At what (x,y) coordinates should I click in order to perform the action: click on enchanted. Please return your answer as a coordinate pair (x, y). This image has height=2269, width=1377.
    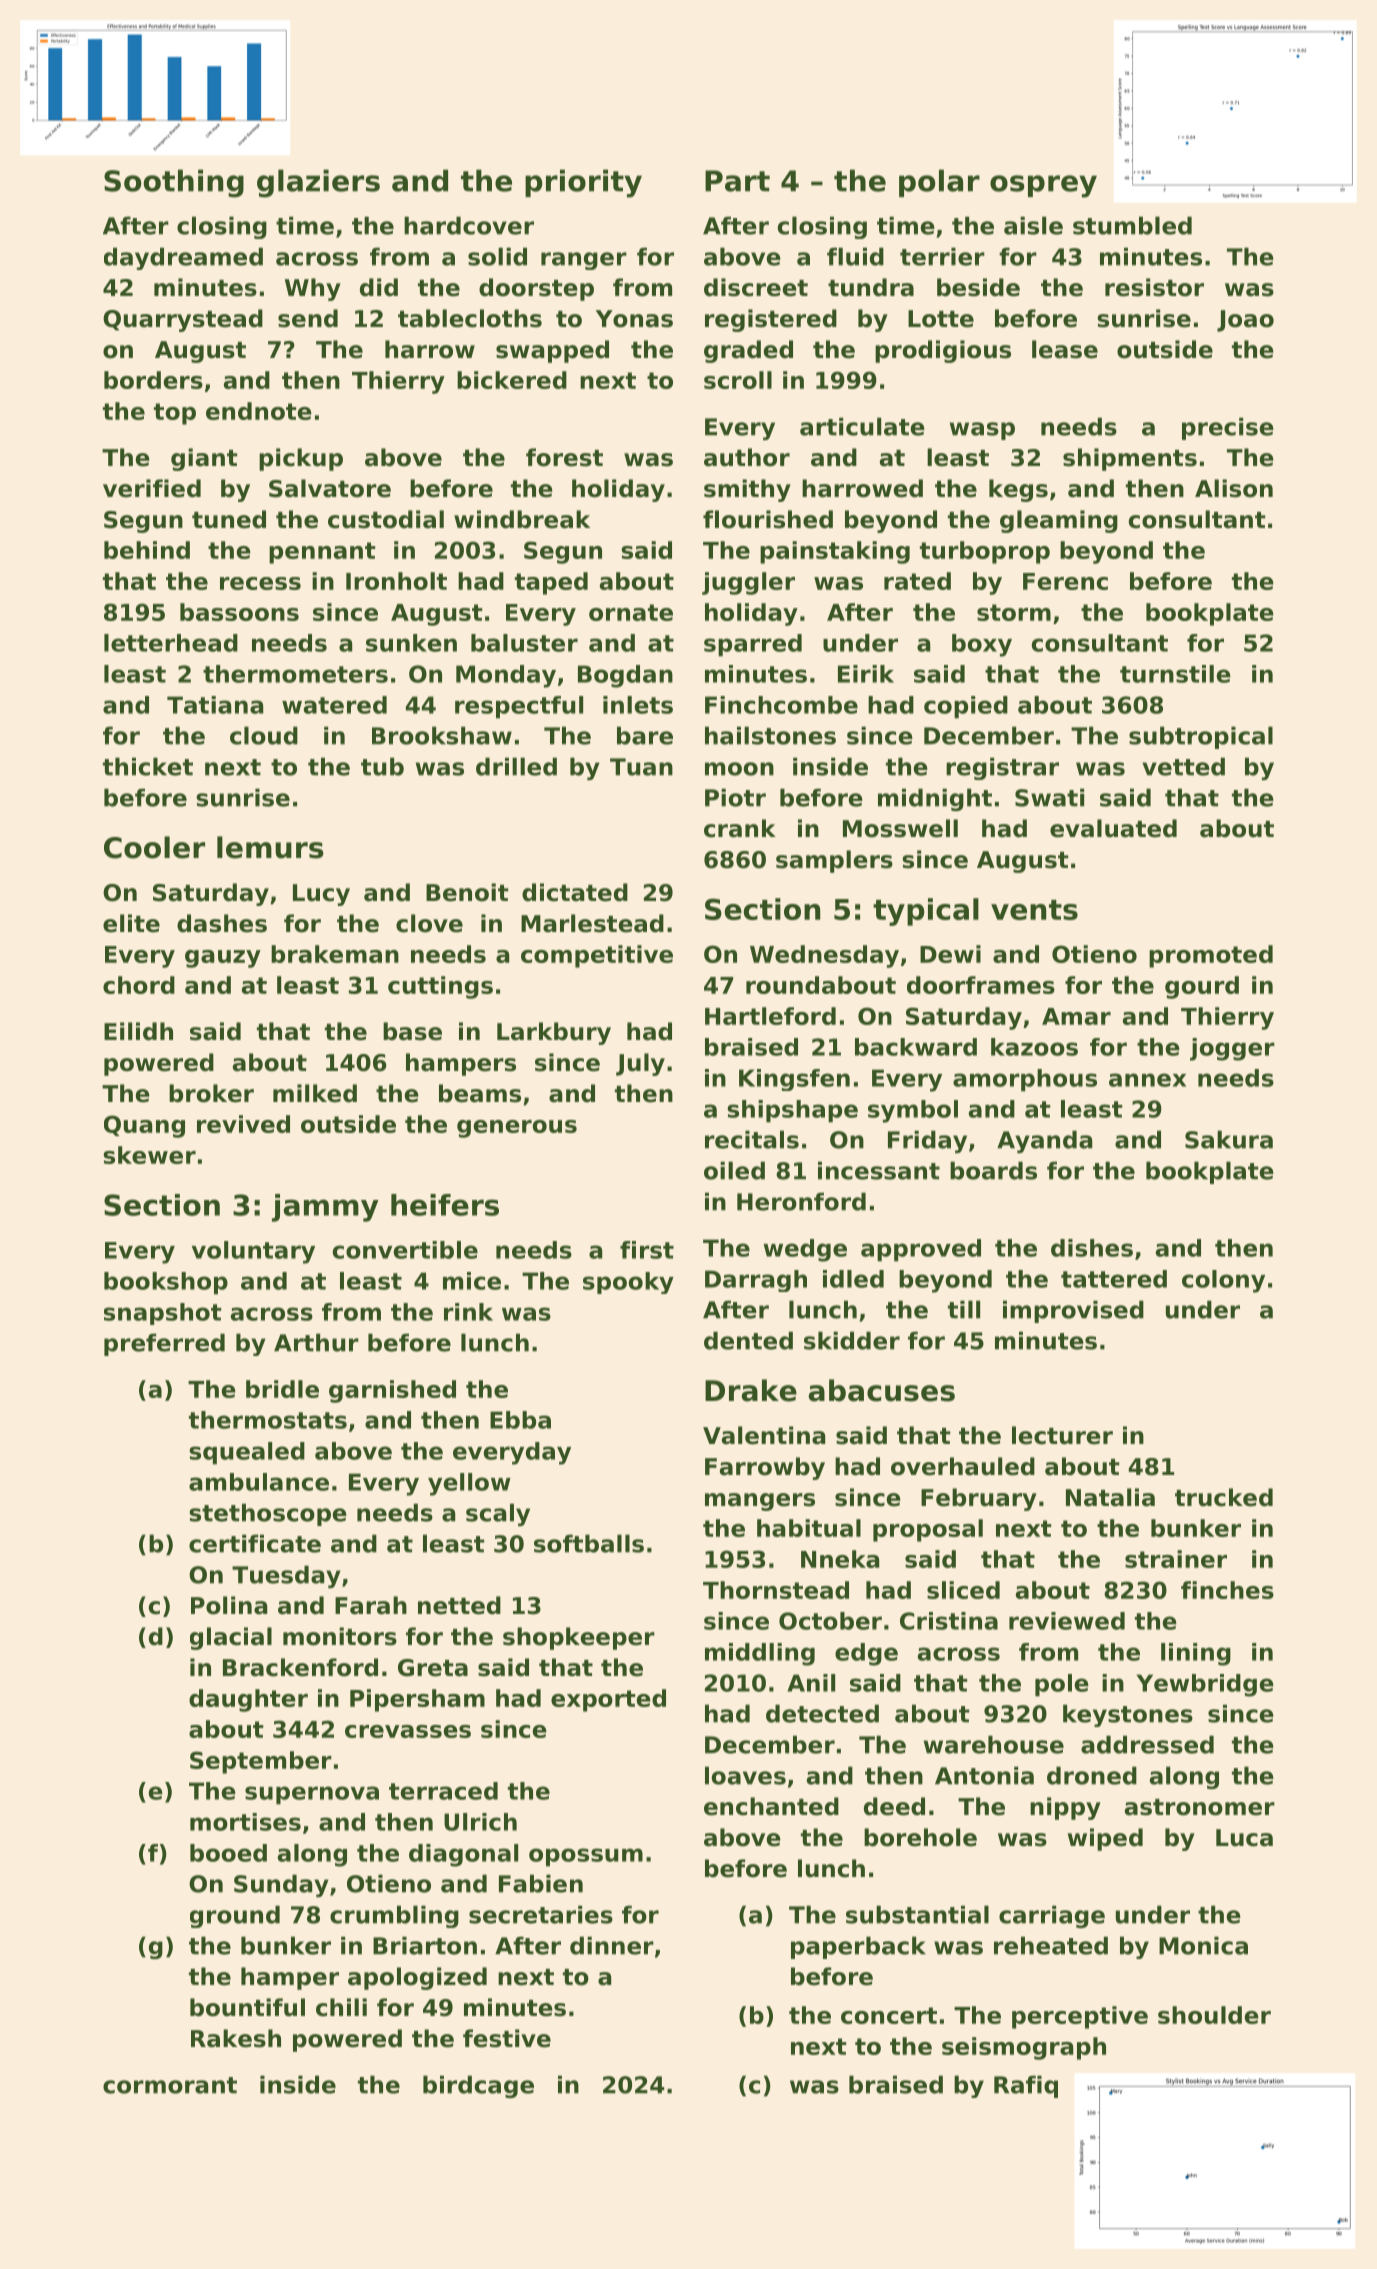
    Looking at the image, I should click on (771, 1806).
